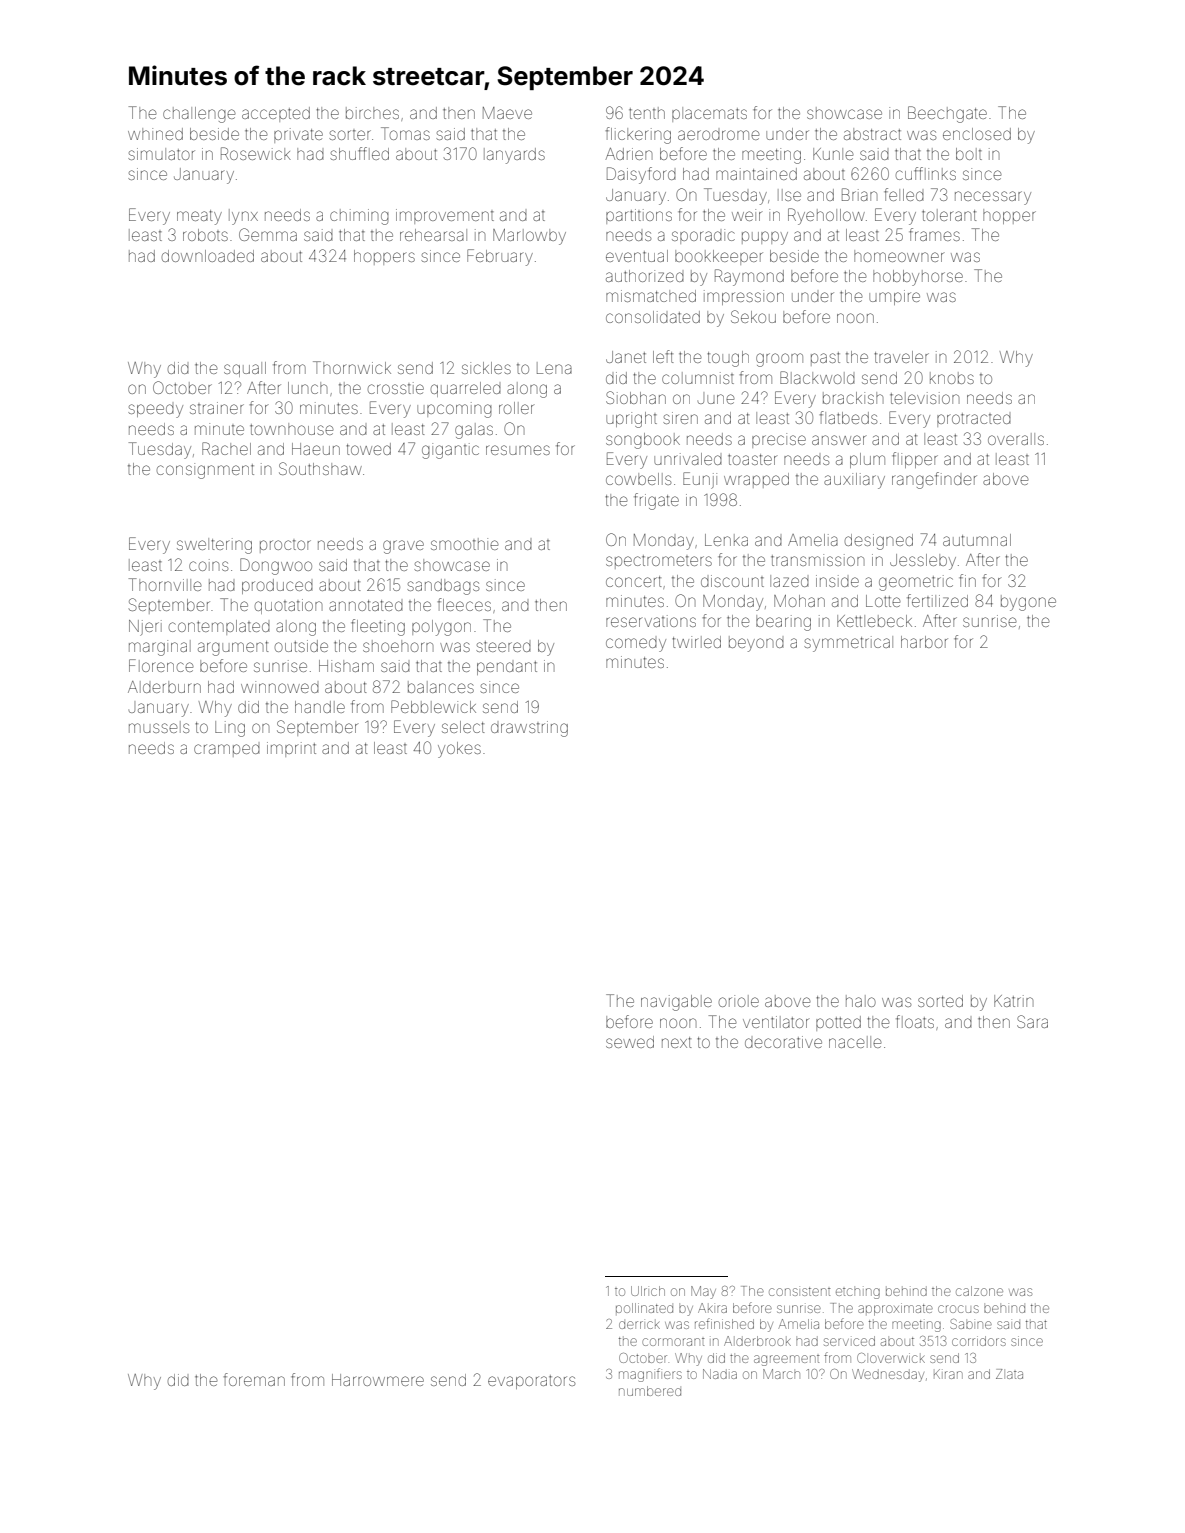 This page has width=1185, height=1533. Describe the element at coordinates (638, 135) in the page. I see `flickering` at that location.
